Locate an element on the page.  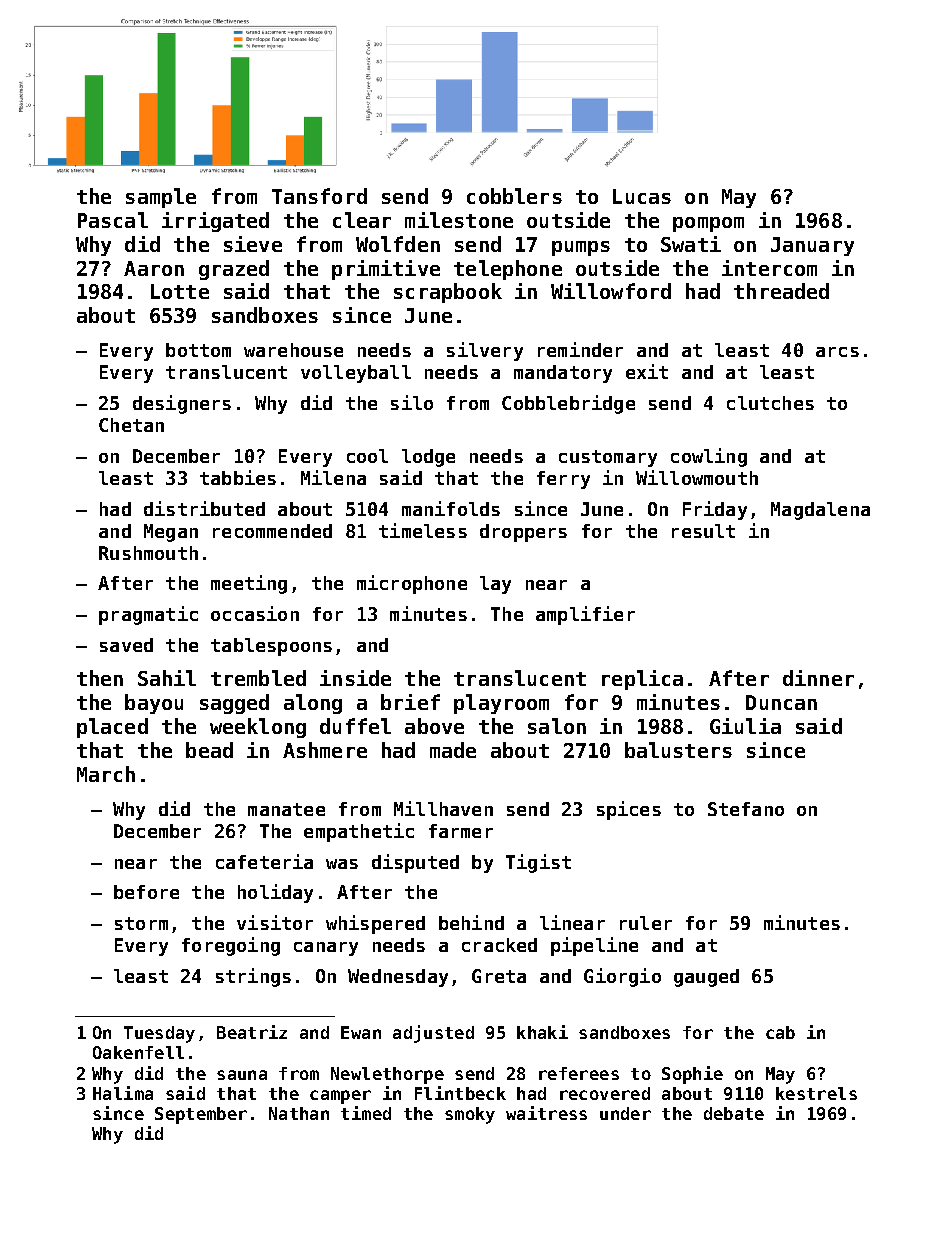
silo is located at coordinates (412, 402).
